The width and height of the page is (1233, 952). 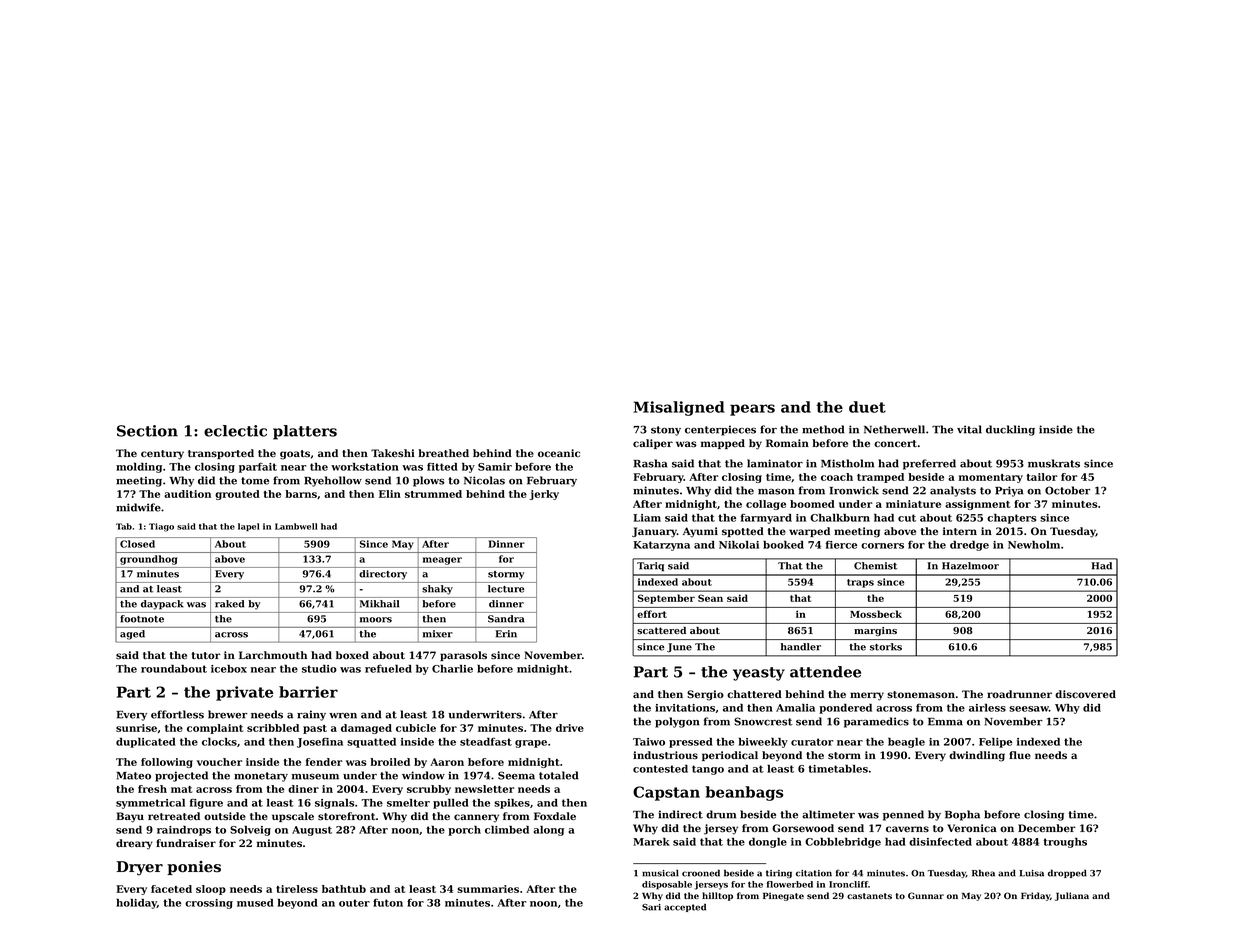 What do you see at coordinates (147, 431) in the page?
I see `Section` at bounding box center [147, 431].
